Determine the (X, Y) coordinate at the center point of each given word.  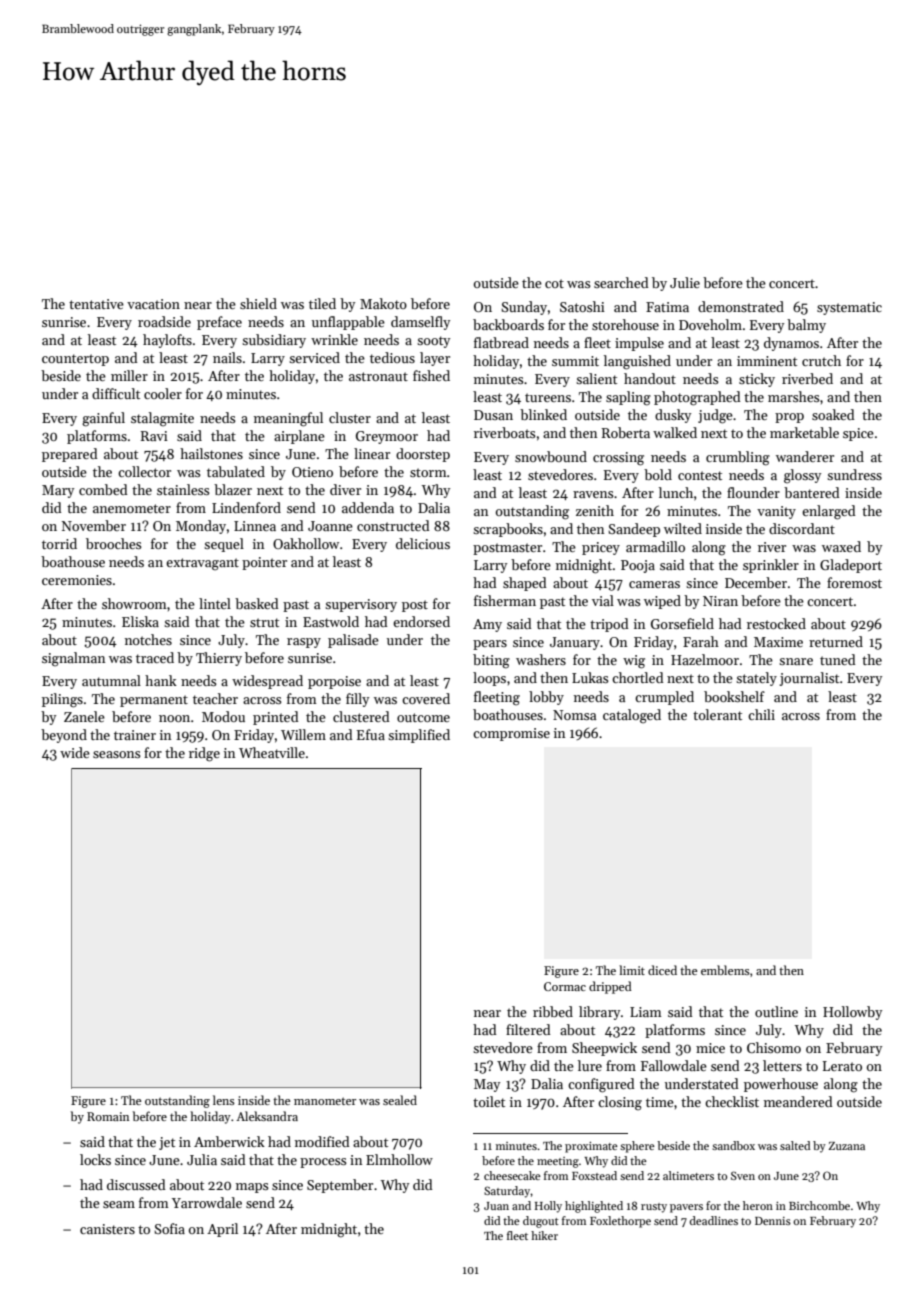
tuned (838, 659)
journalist (809, 679)
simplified (419, 736)
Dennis (773, 1221)
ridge (204, 754)
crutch (821, 360)
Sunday (524, 308)
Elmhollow (399, 1159)
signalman (73, 659)
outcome (423, 717)
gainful (103, 419)
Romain (108, 1116)
